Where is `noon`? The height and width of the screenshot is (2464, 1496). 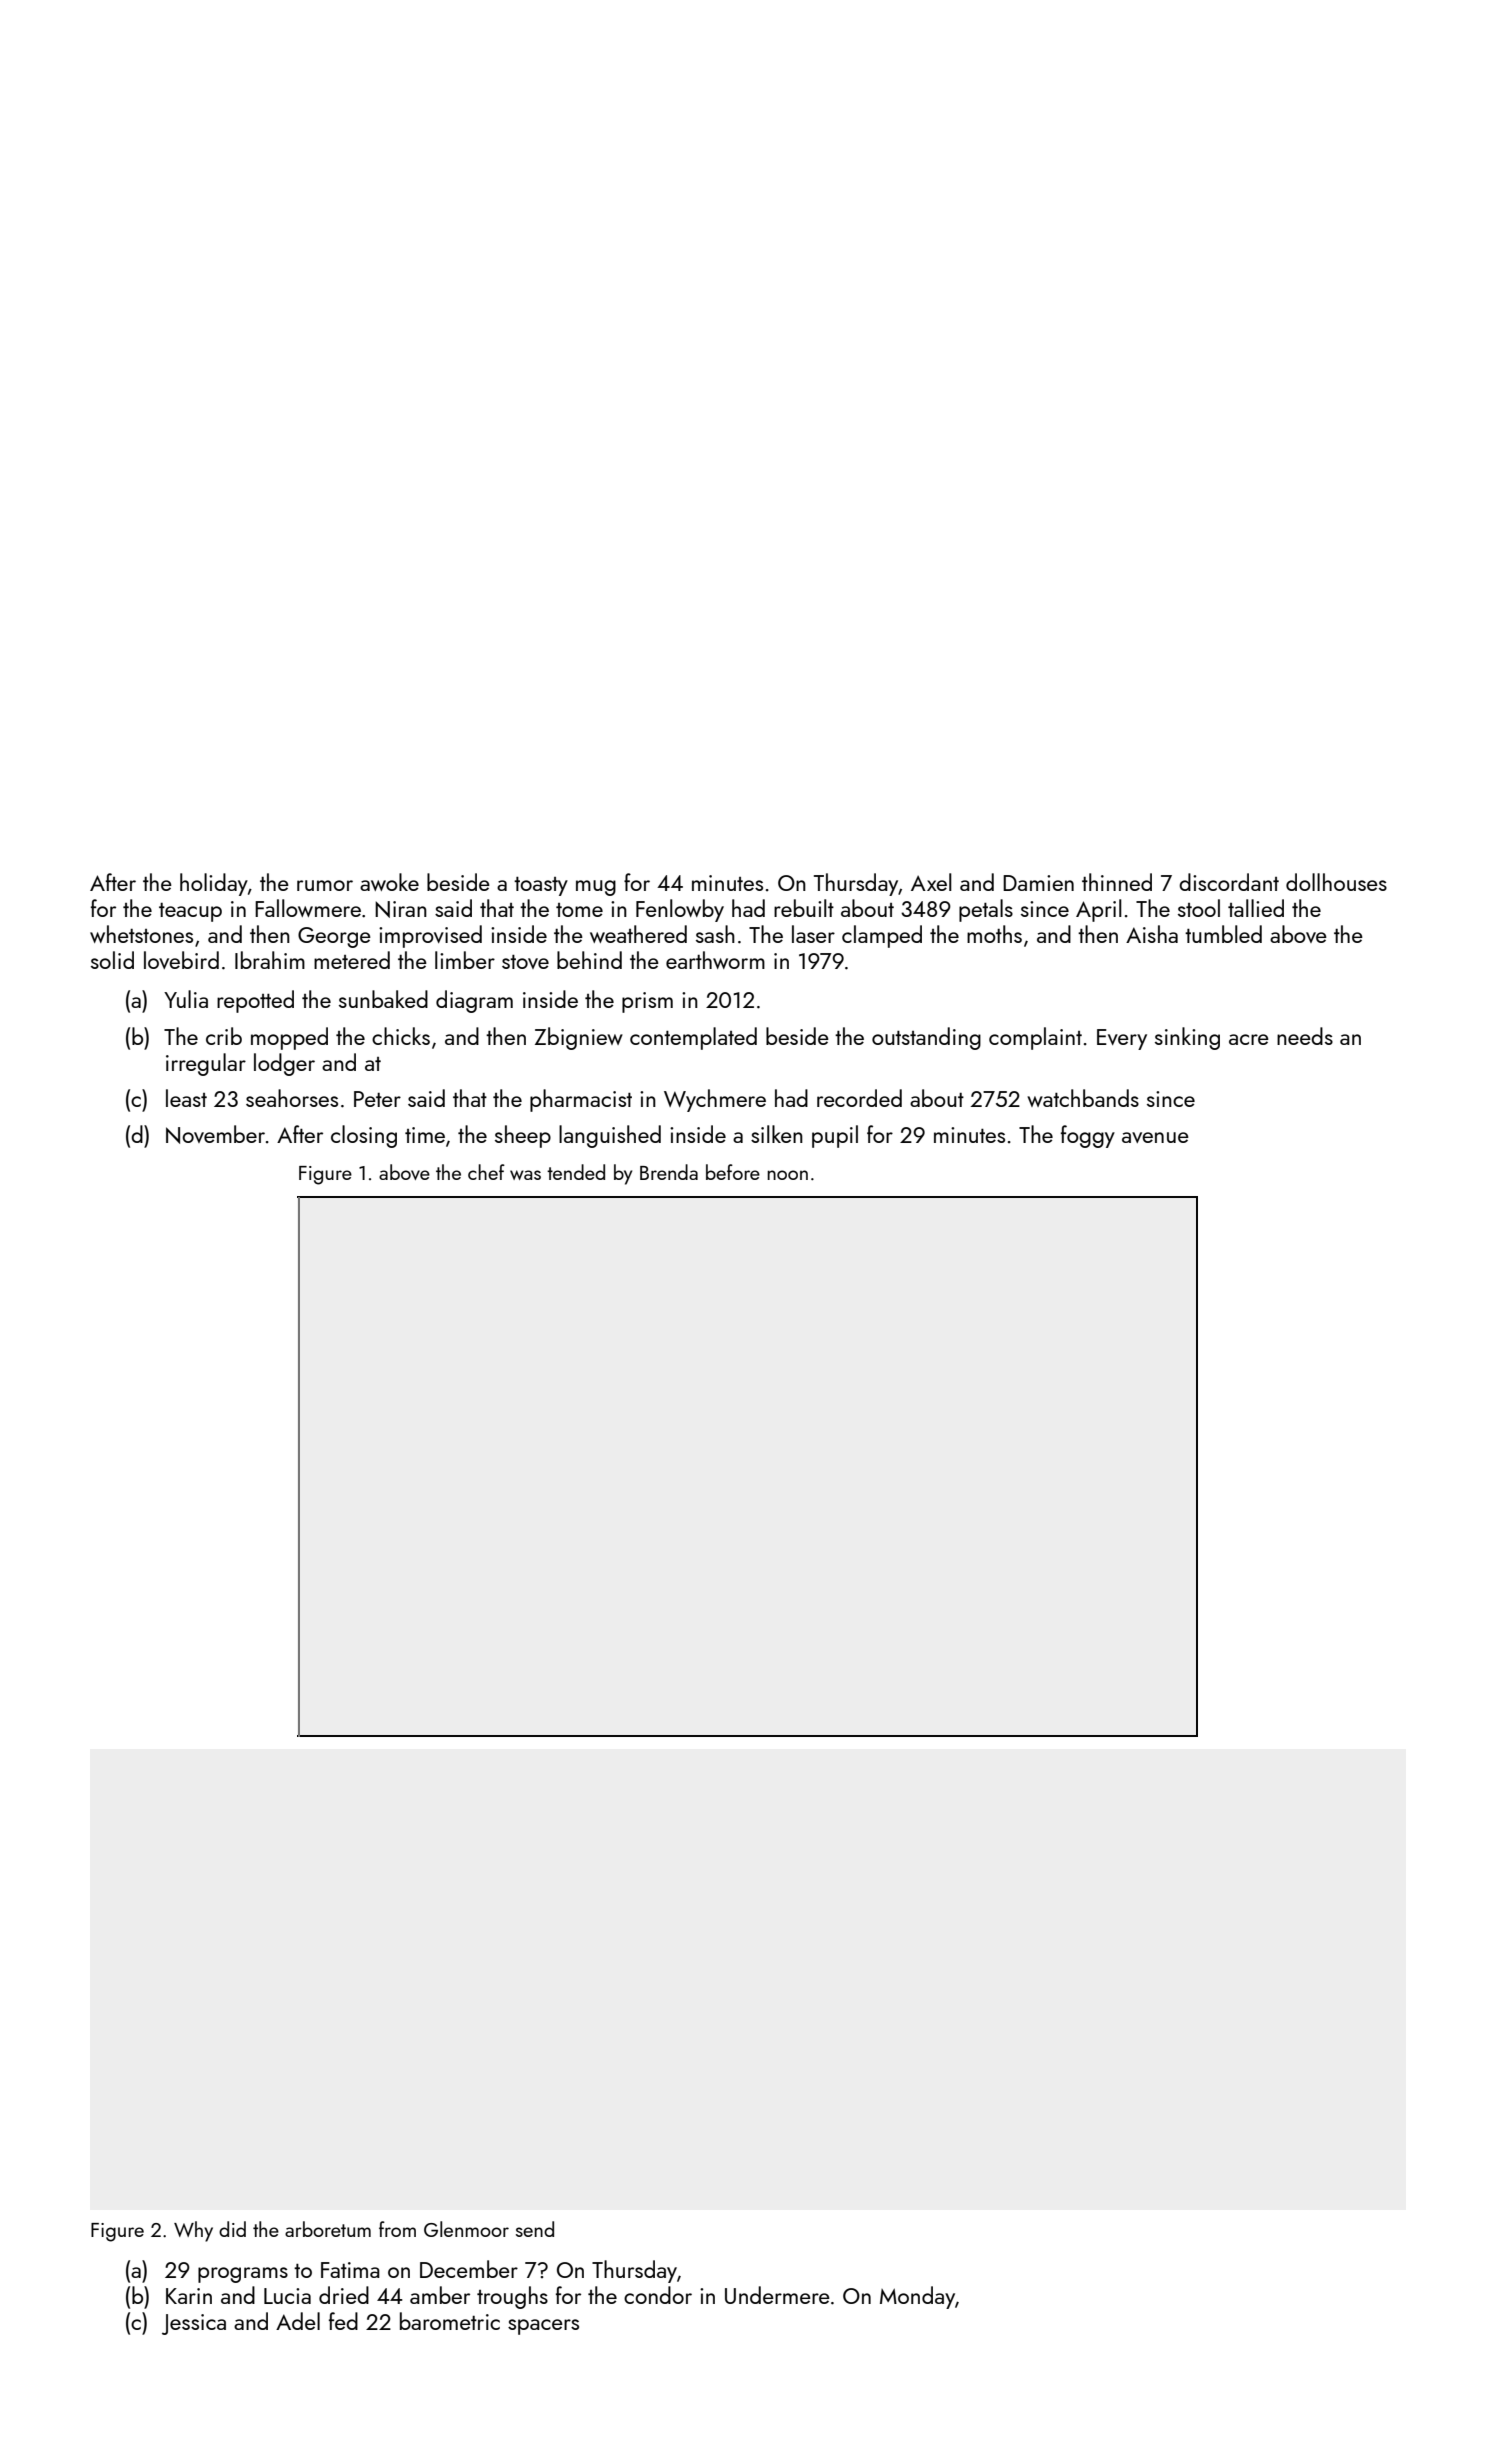
noon is located at coordinates (787, 1175).
